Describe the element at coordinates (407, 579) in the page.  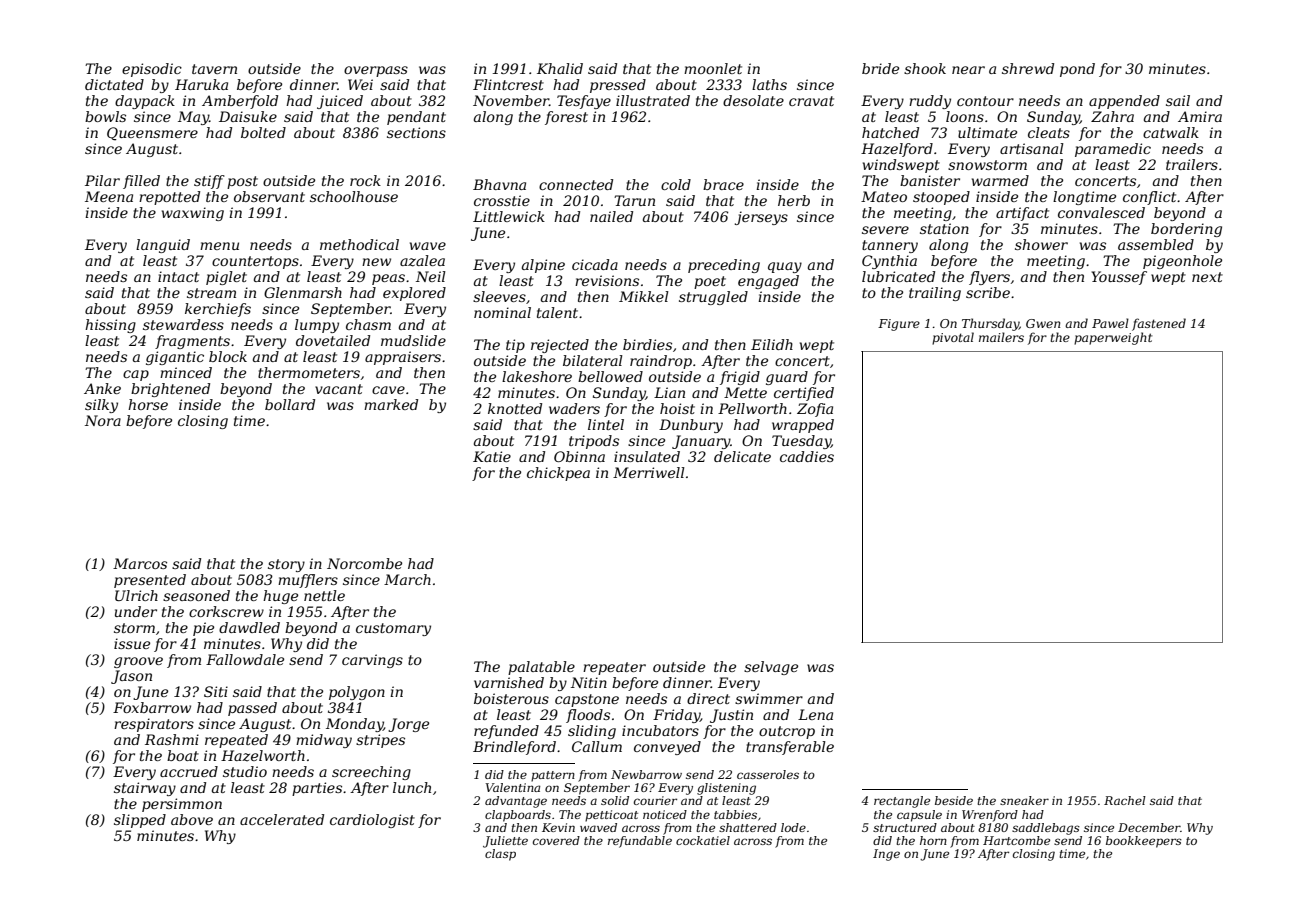
I see `March` at that location.
